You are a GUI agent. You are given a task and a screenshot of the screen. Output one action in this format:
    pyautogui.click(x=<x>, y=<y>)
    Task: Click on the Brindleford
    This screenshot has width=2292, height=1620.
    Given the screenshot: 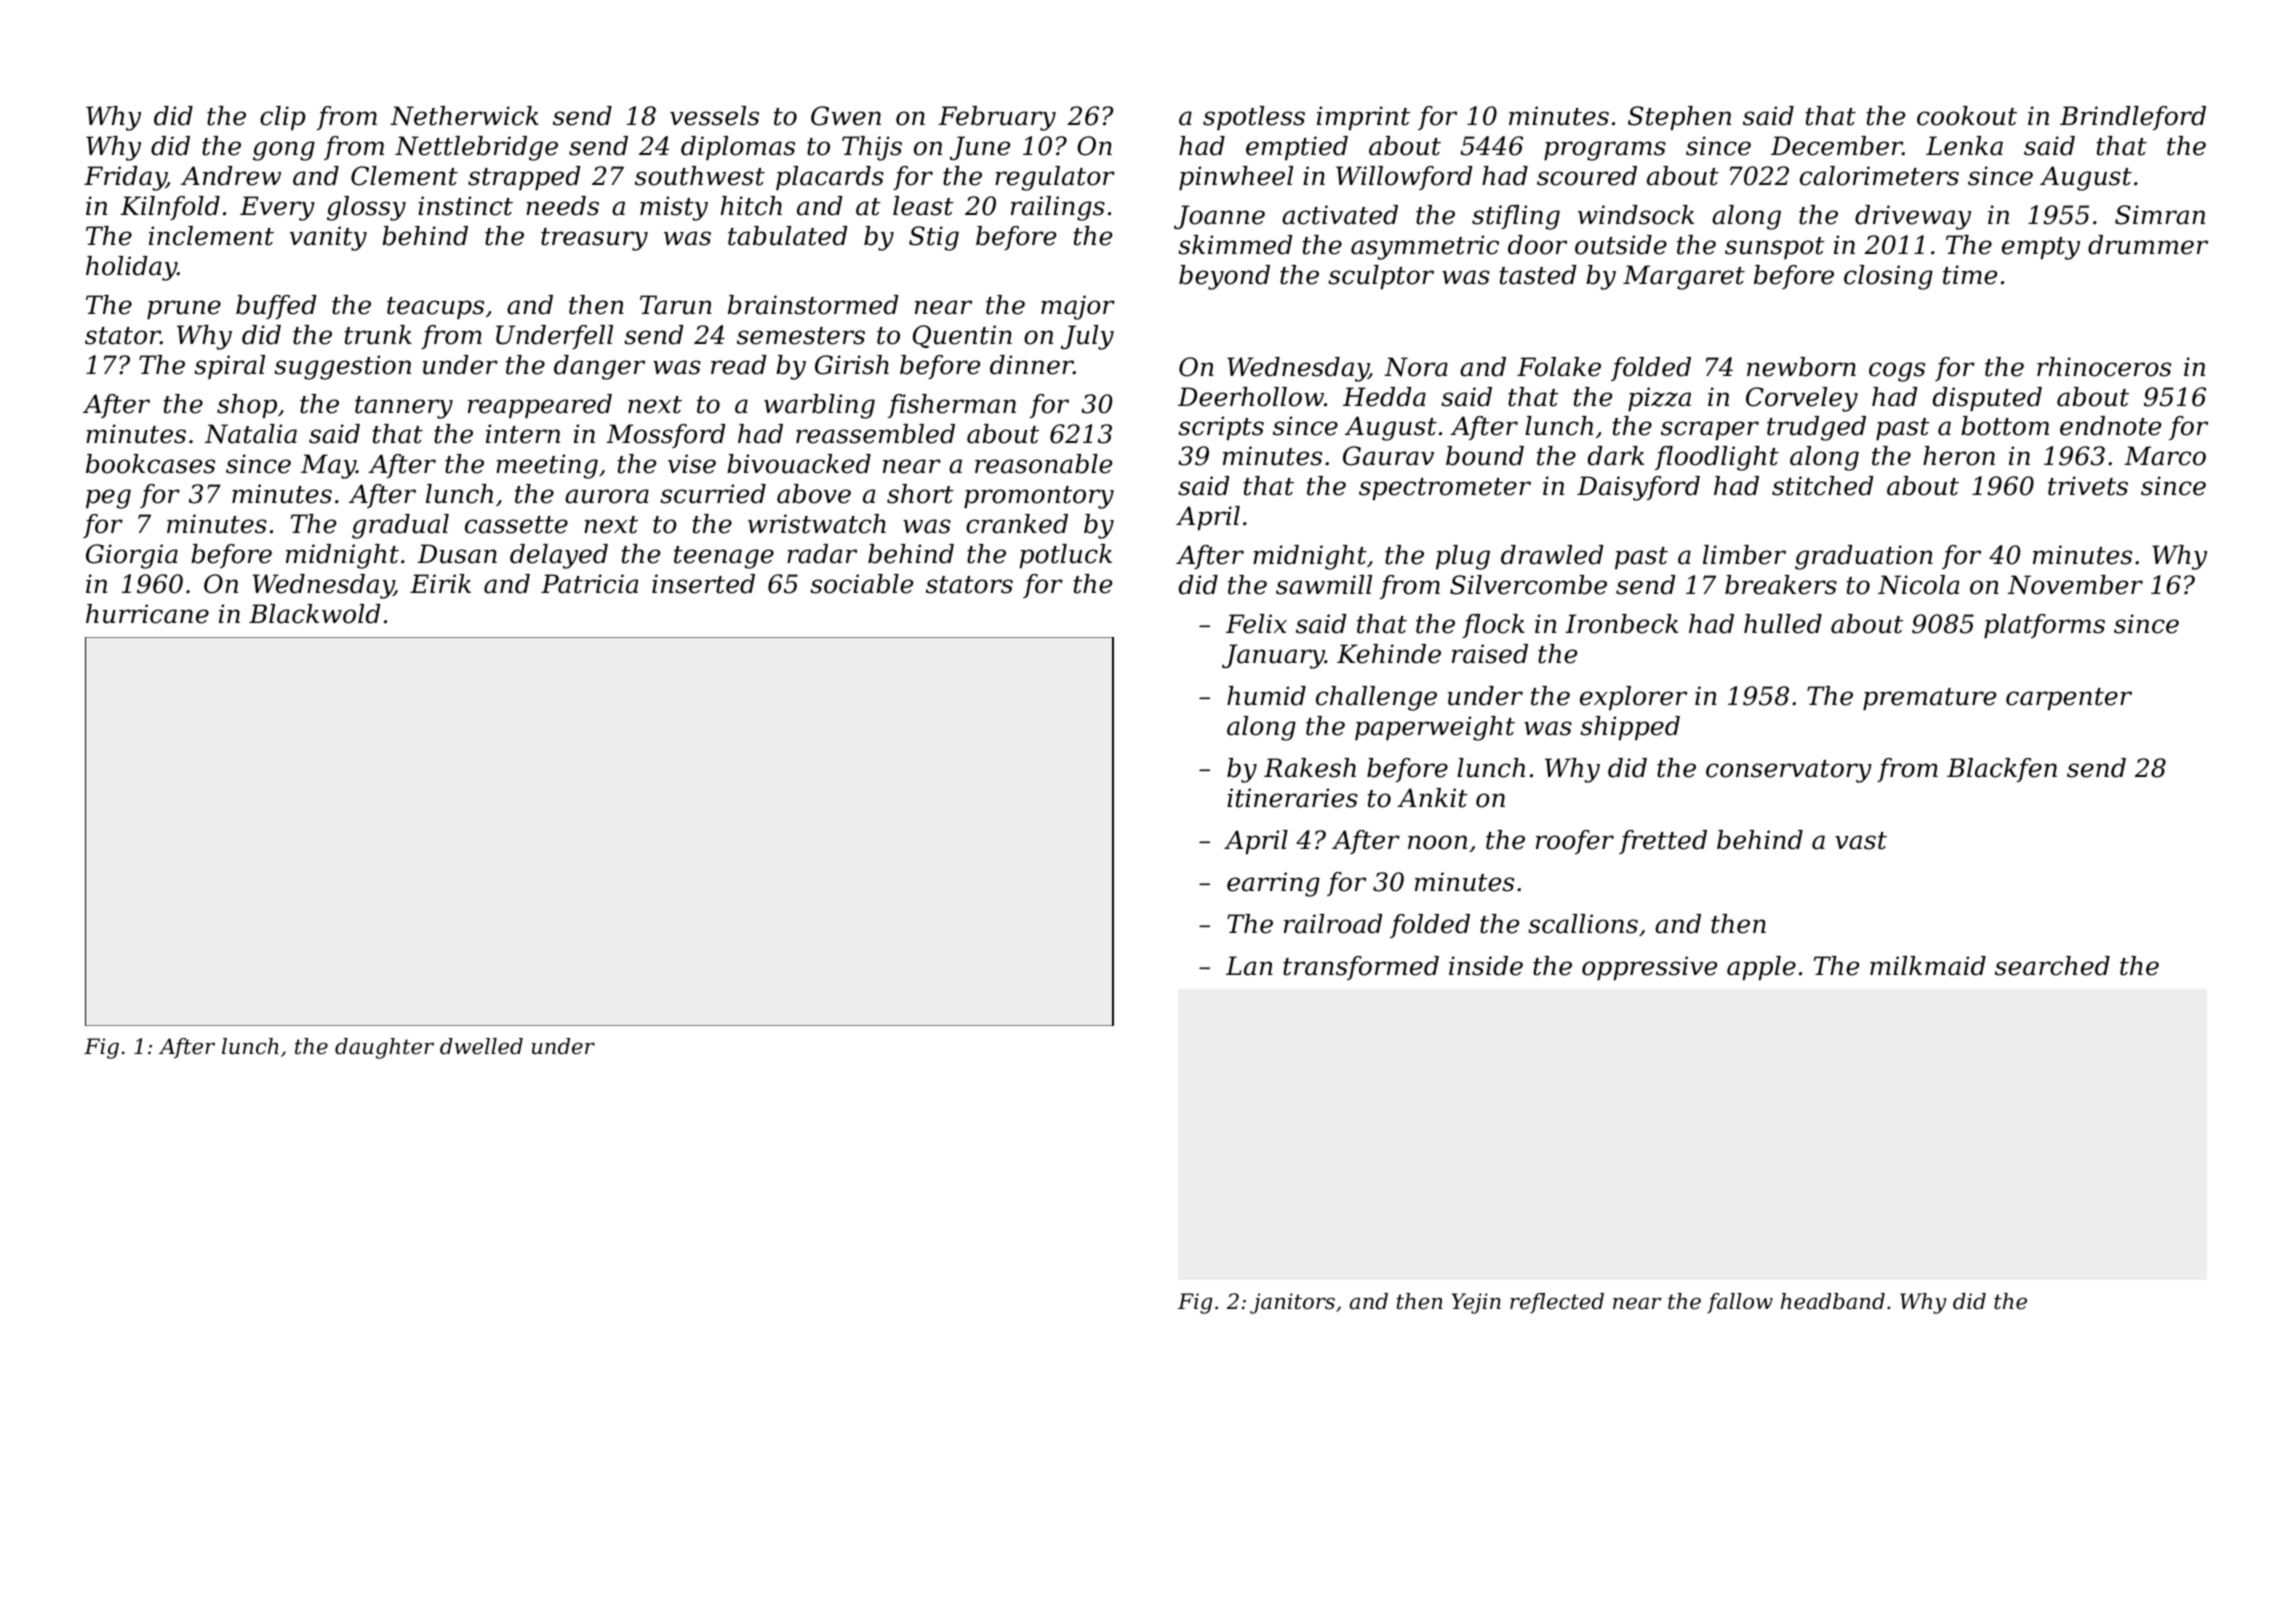 What is the action you would take?
    pyautogui.click(x=2133, y=118)
